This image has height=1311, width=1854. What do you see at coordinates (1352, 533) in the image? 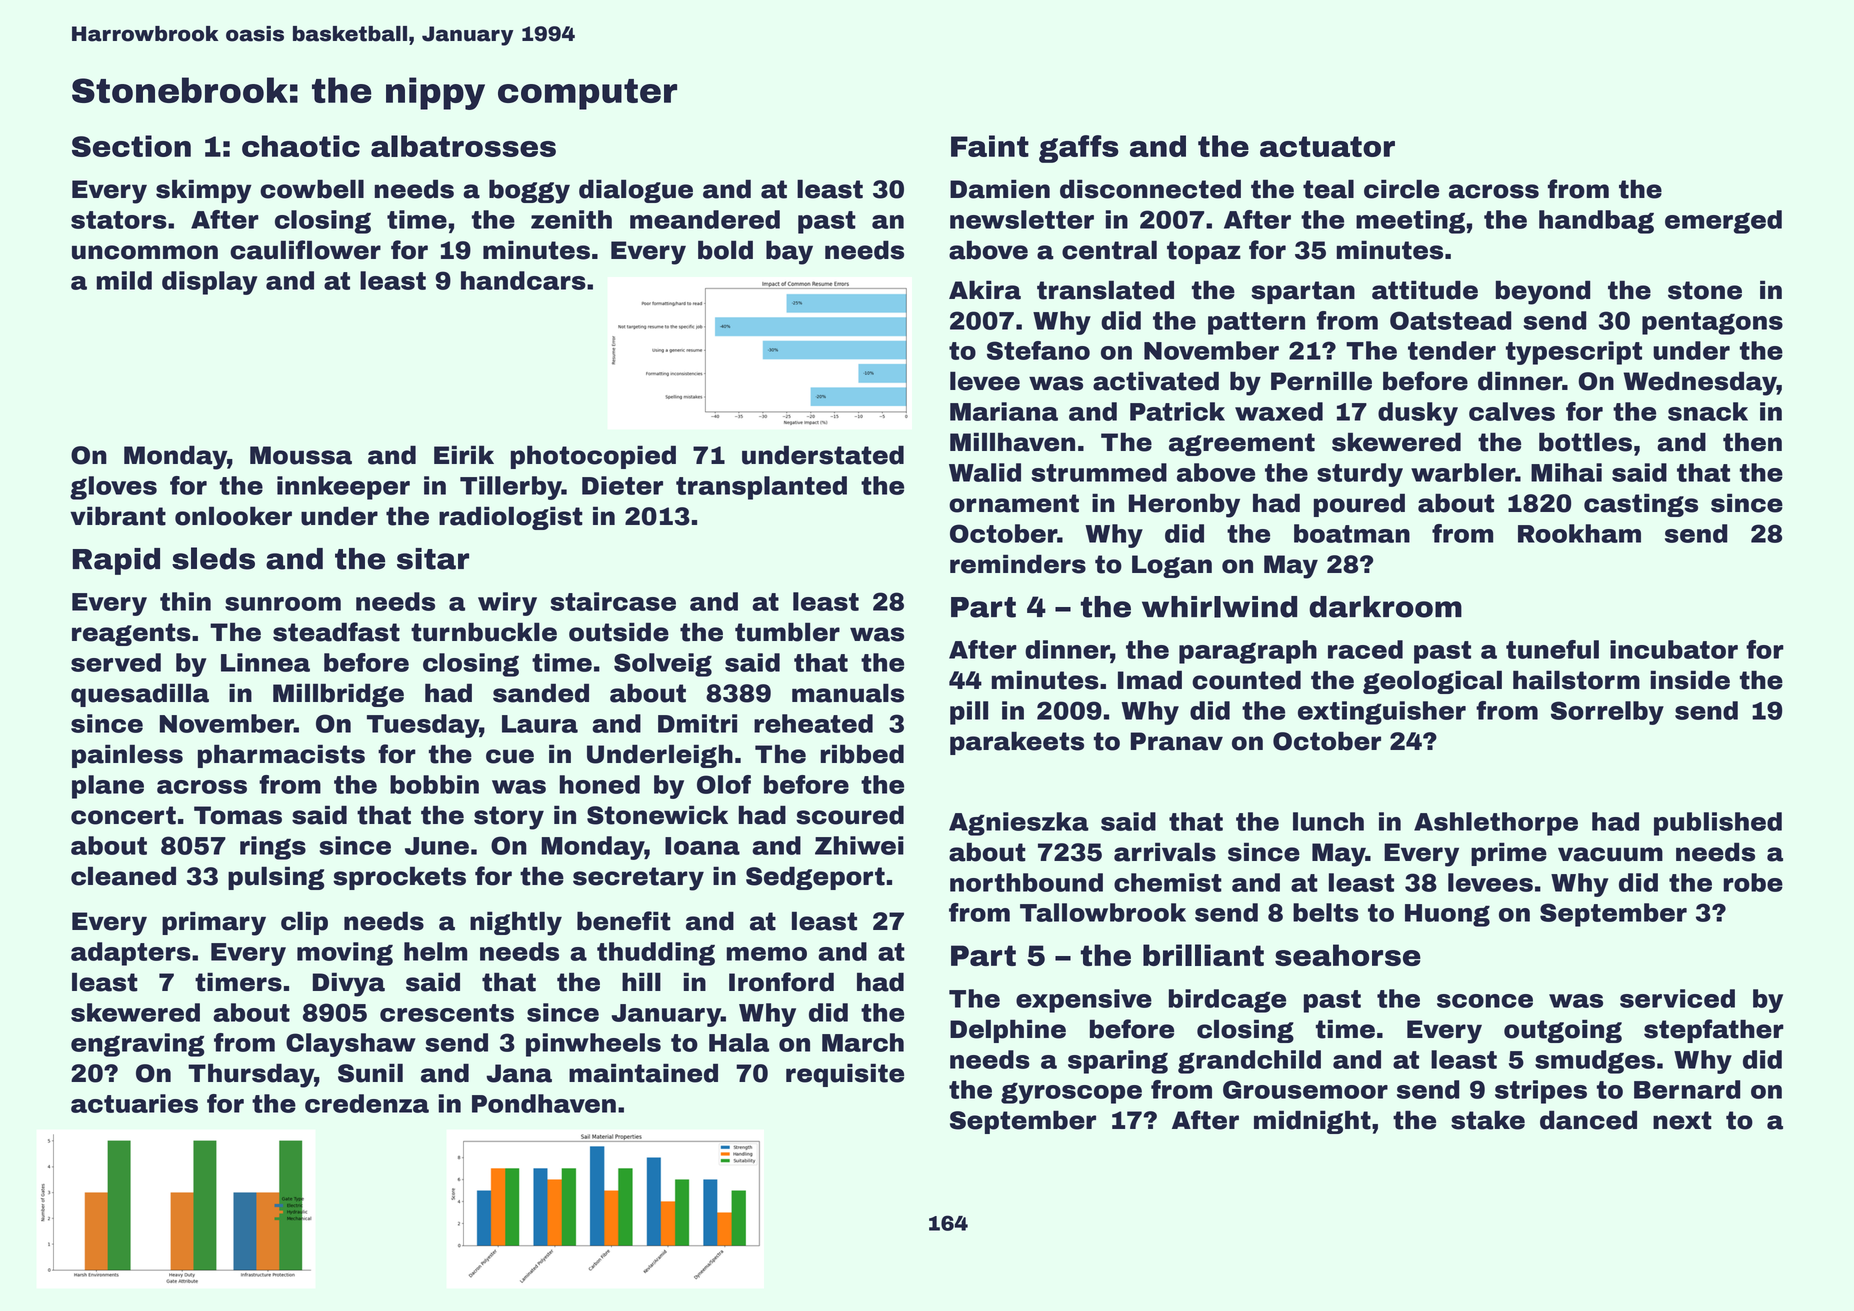
I see `boatman` at bounding box center [1352, 533].
